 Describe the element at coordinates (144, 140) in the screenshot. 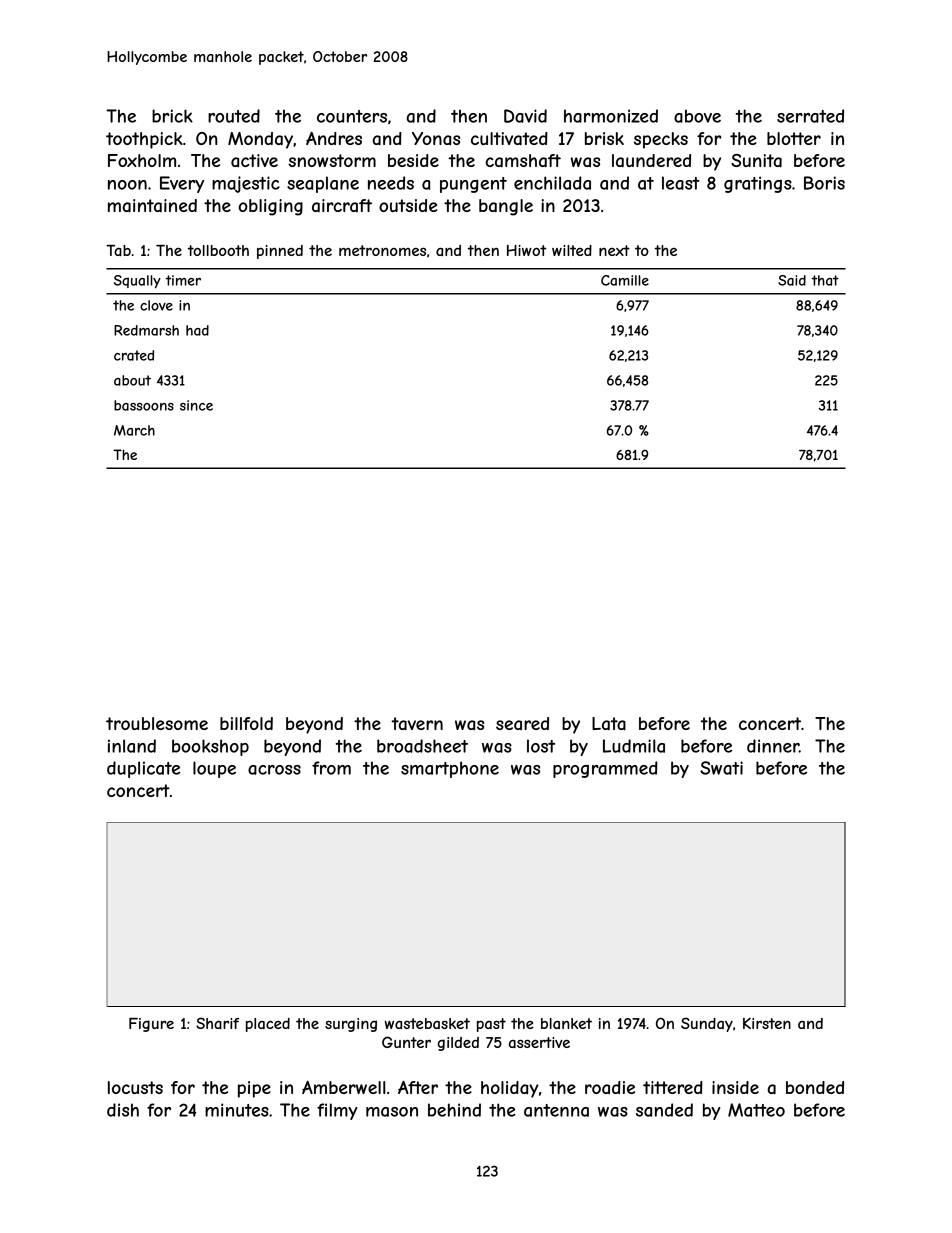

I see `toothpick` at that location.
